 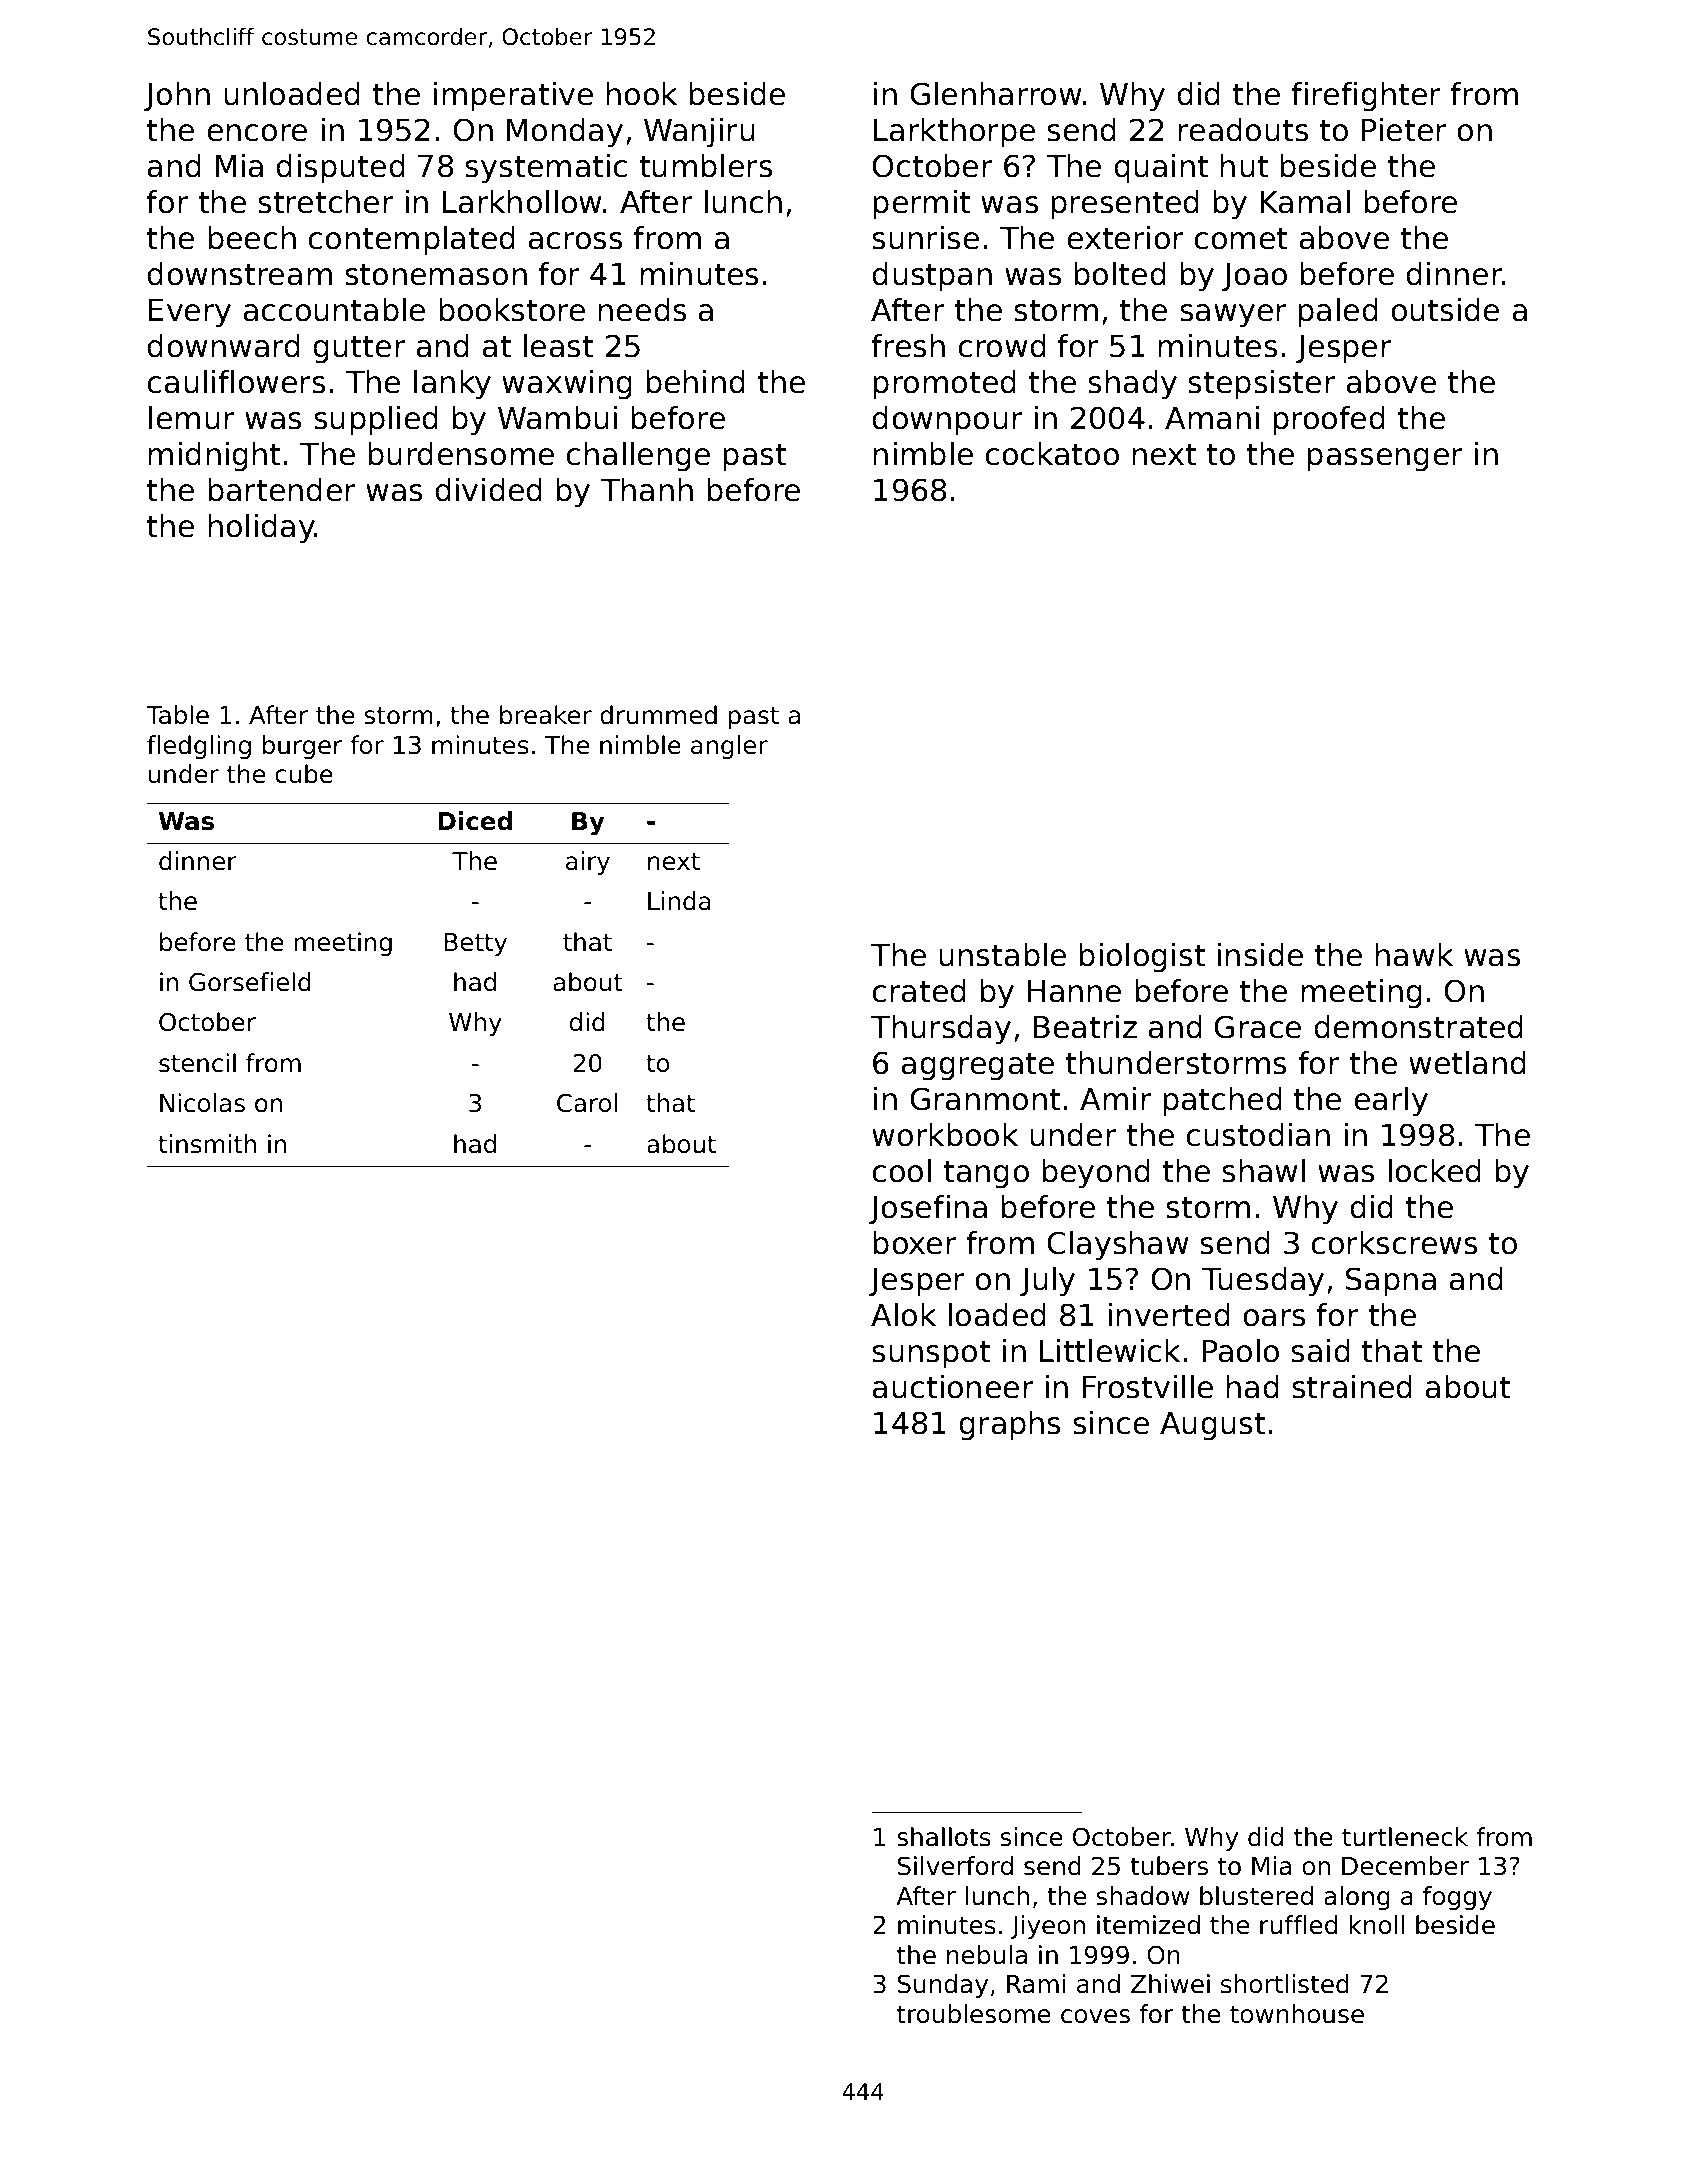 I want to click on sunspot, so click(x=931, y=1355).
